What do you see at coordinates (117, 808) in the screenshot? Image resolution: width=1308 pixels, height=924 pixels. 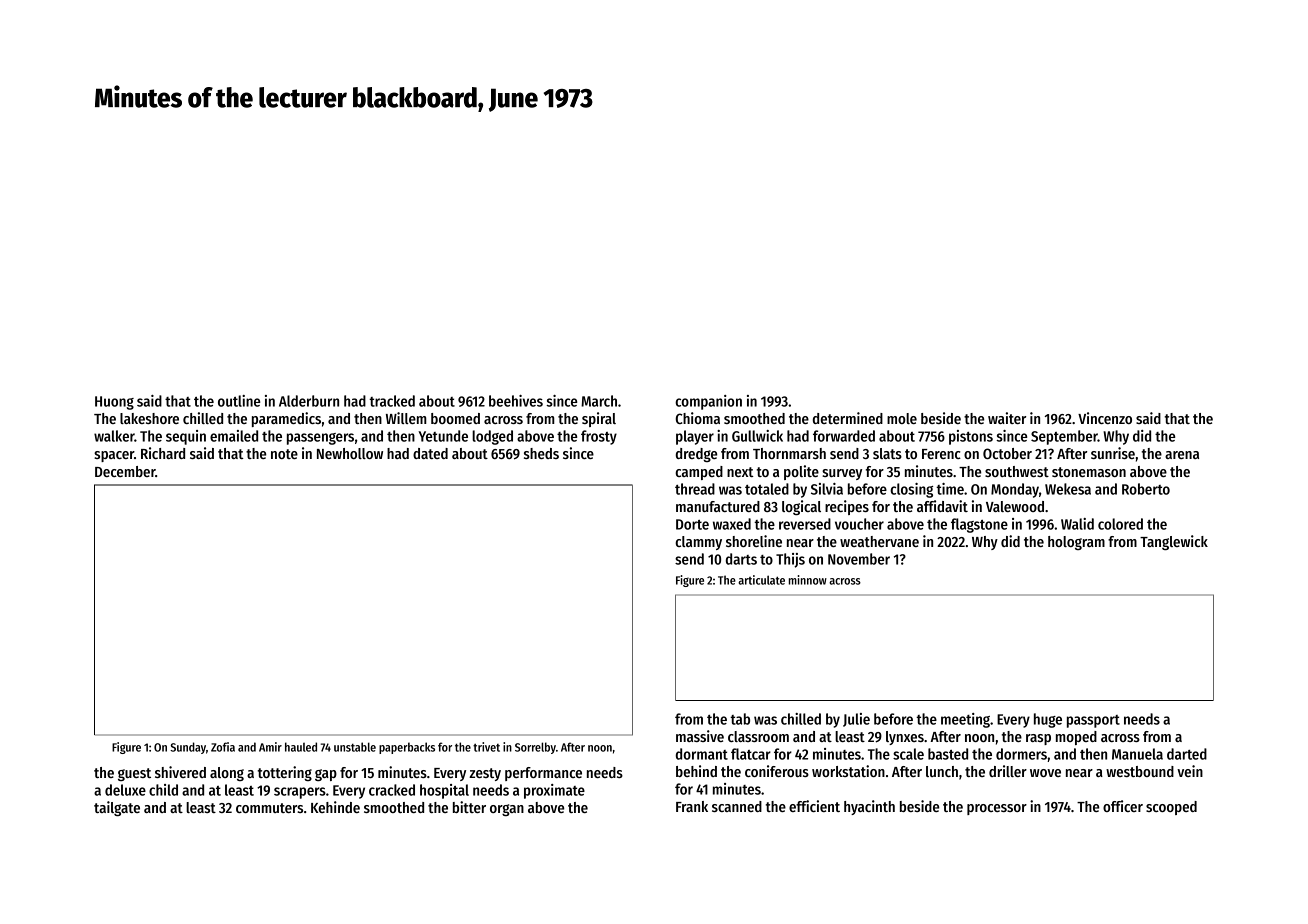 I see `tailgate` at bounding box center [117, 808].
